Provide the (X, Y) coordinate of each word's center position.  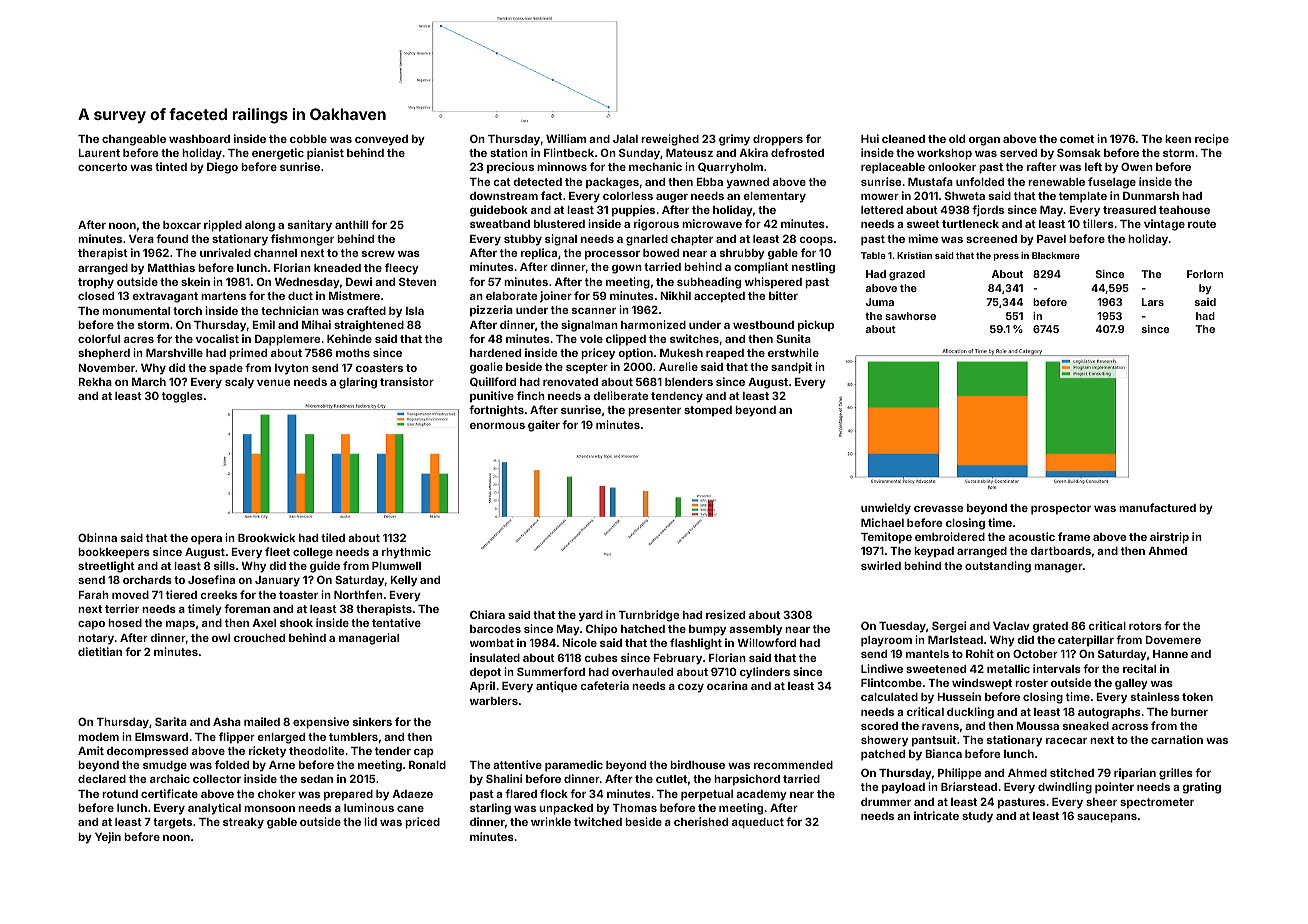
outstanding (998, 567)
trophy (96, 283)
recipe (1212, 140)
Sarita (171, 721)
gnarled (647, 240)
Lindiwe (882, 668)
